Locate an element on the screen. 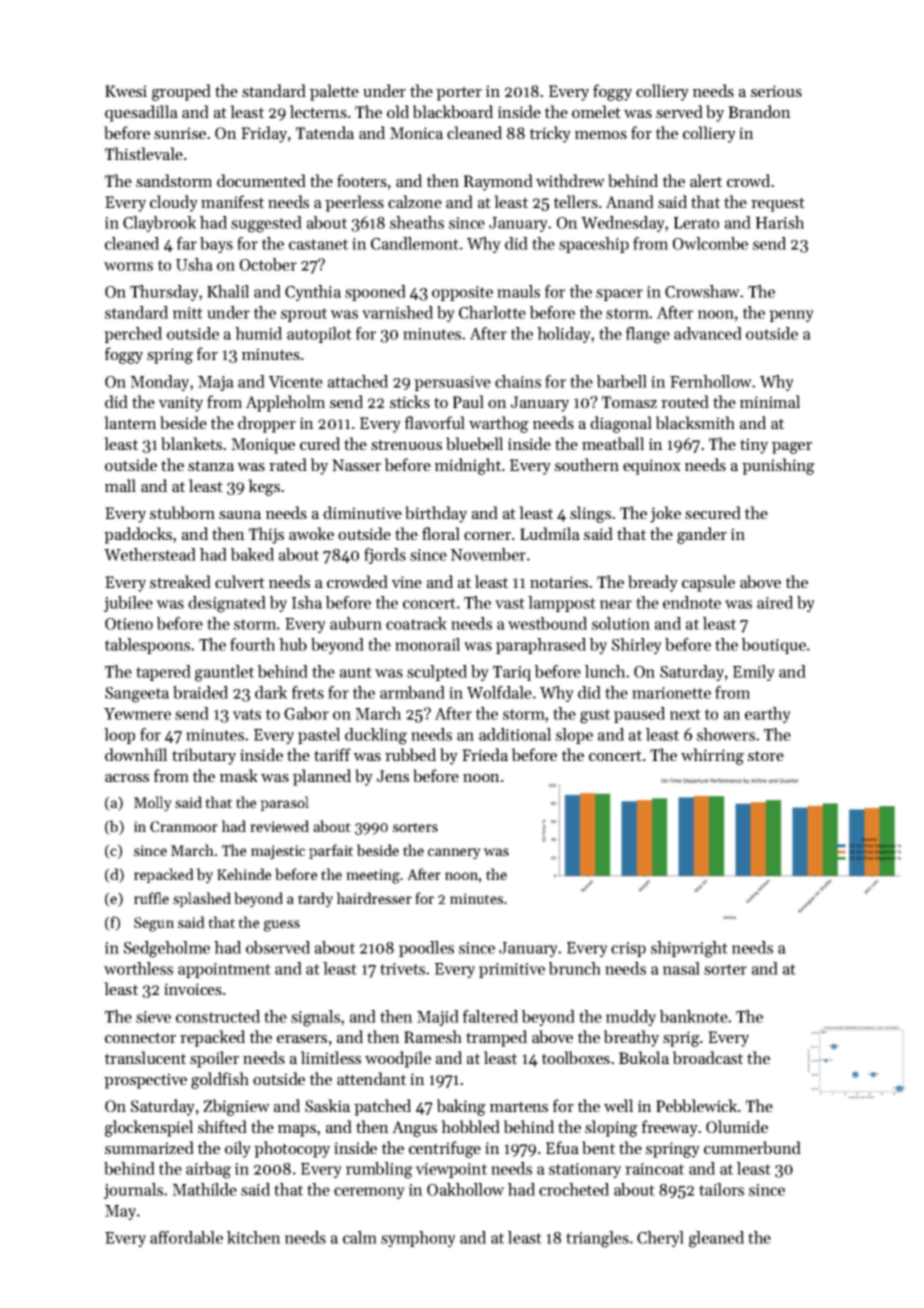 The width and height of the screenshot is (924, 1308). prospective is located at coordinates (145, 1081).
